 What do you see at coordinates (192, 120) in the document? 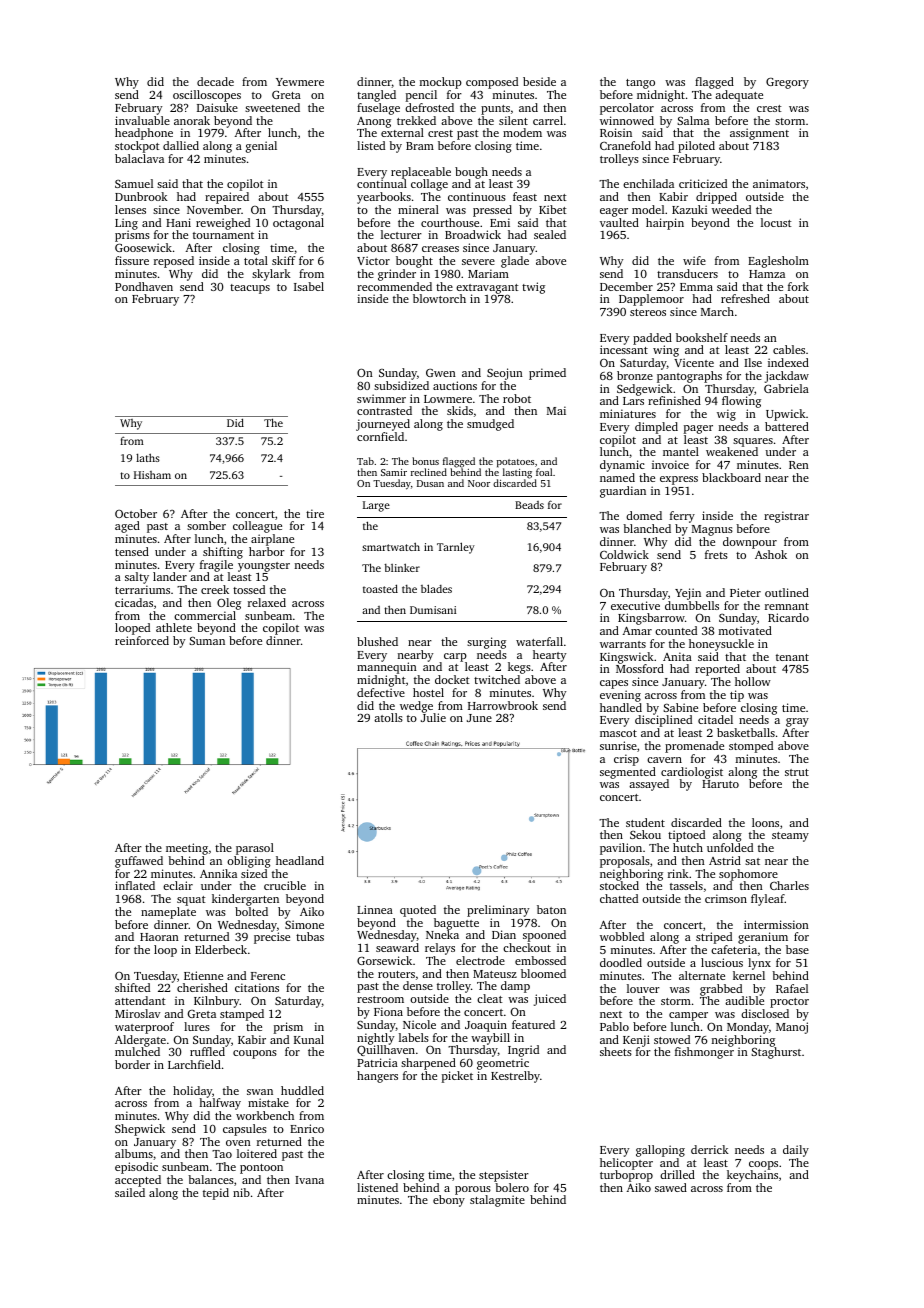
I see `anorak` at bounding box center [192, 120].
